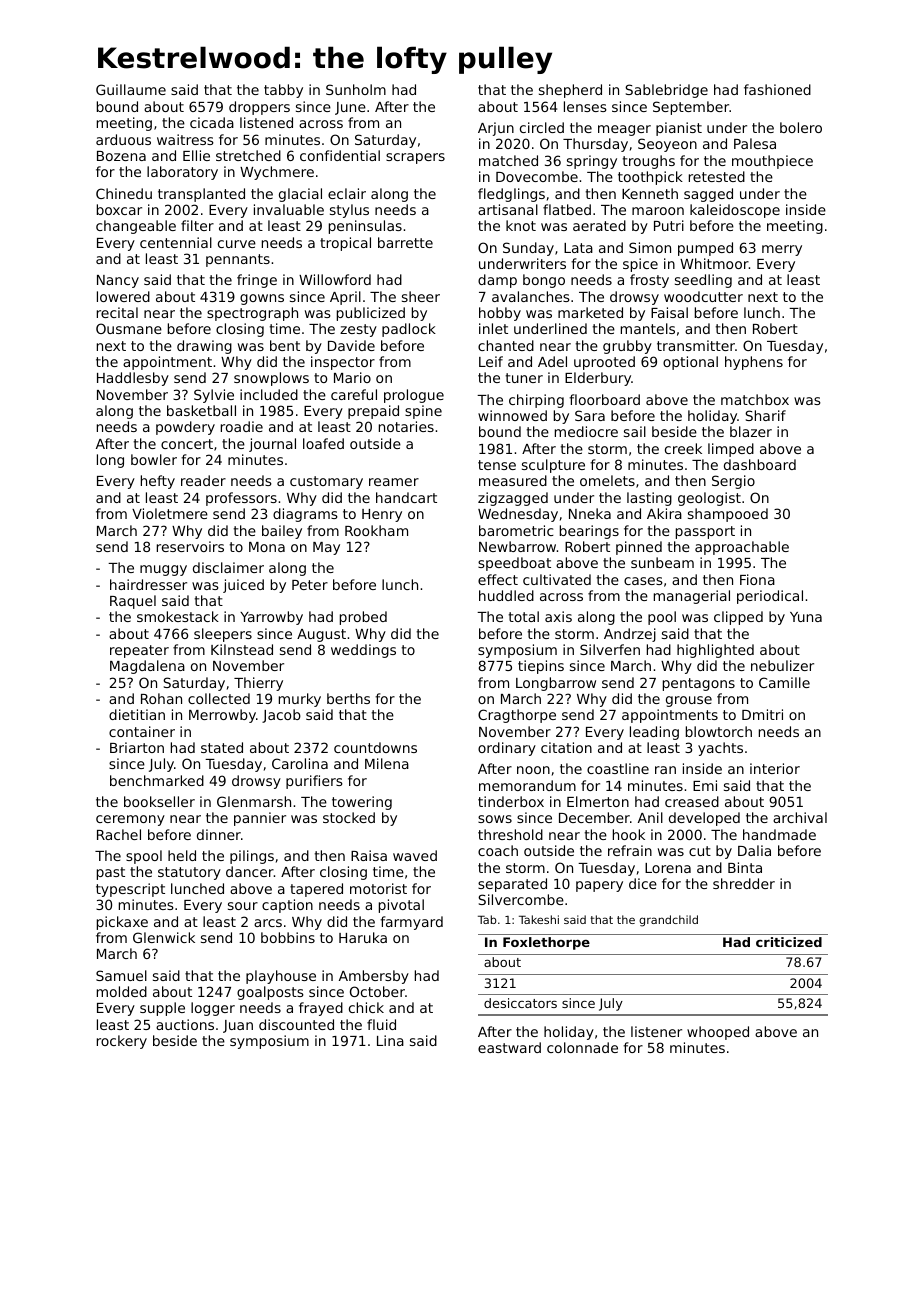 This image has height=1308, width=924. I want to click on invaluable, so click(289, 209).
